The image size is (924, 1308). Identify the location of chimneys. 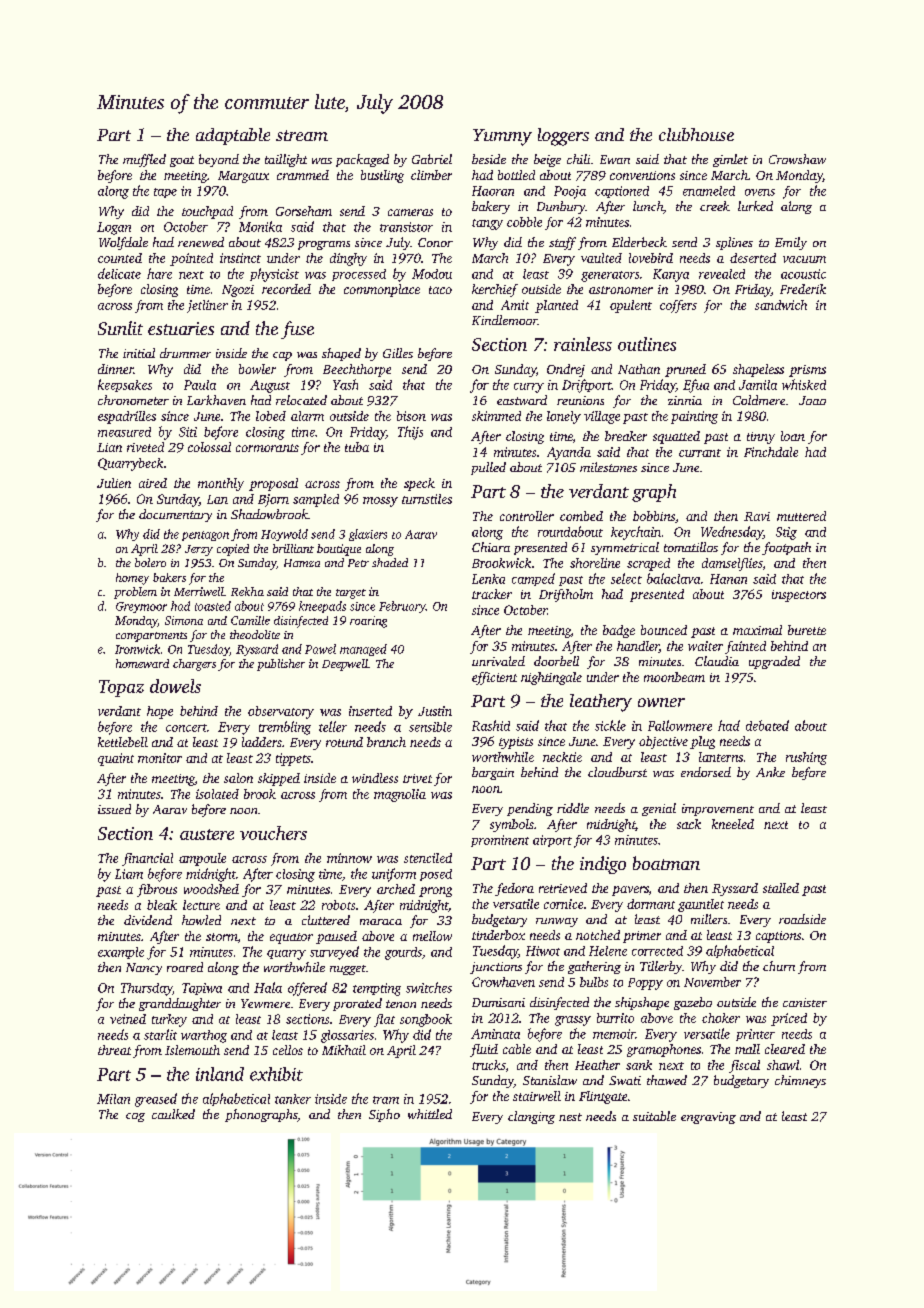
(800, 1081).
